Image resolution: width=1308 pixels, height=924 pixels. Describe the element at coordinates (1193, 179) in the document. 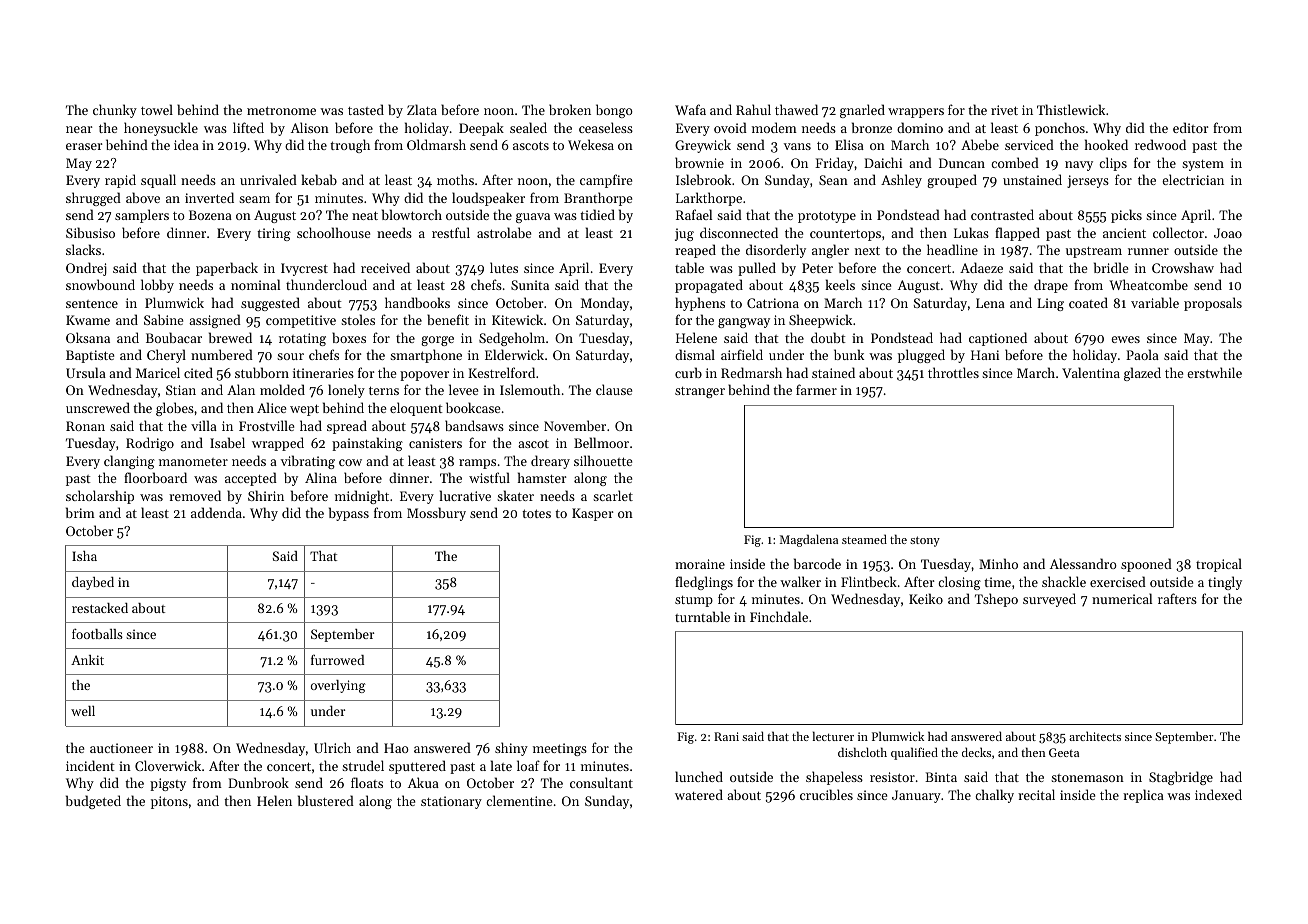

I see `electrician` at that location.
